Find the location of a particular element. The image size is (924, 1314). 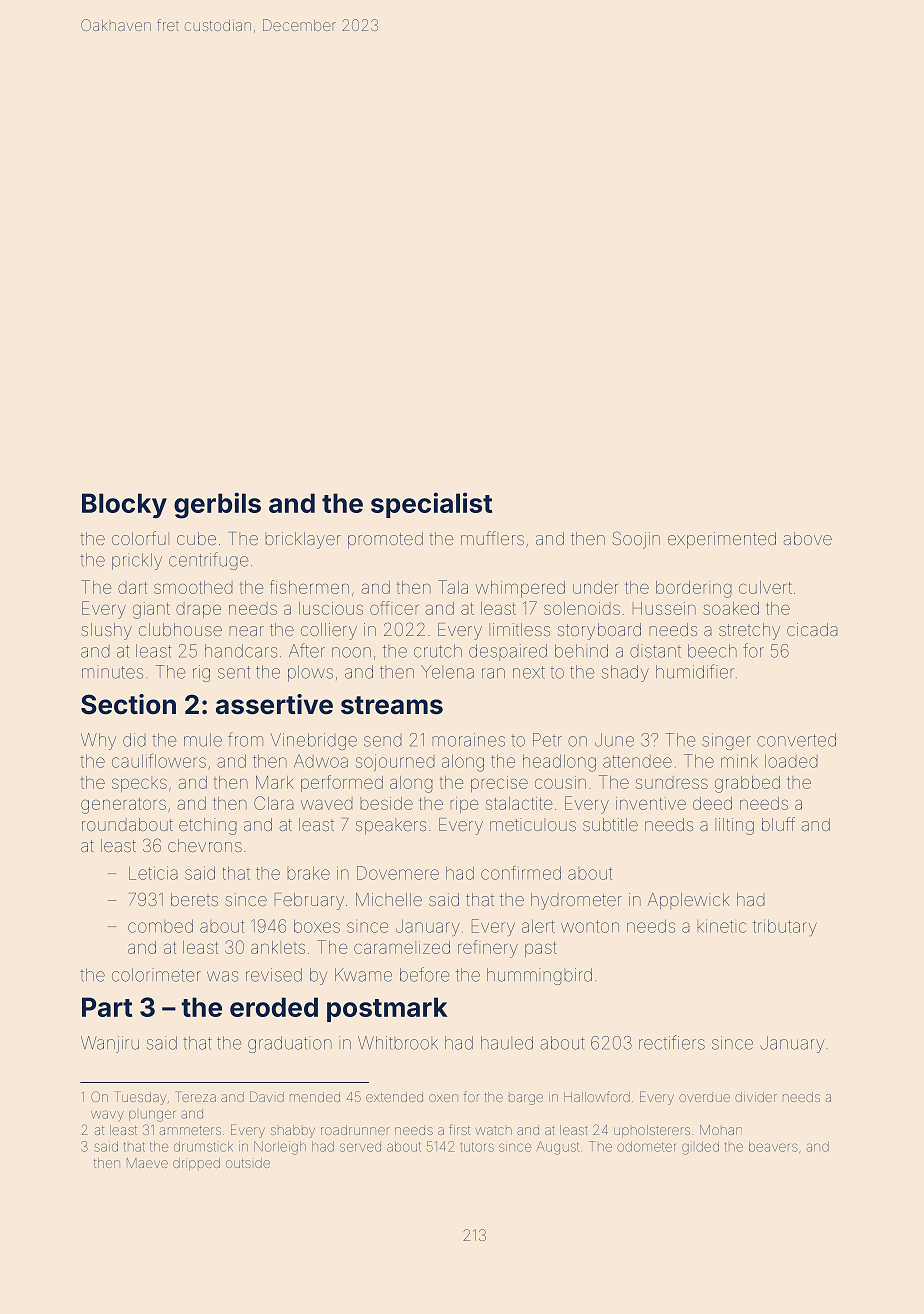

giant is located at coordinates (151, 610).
